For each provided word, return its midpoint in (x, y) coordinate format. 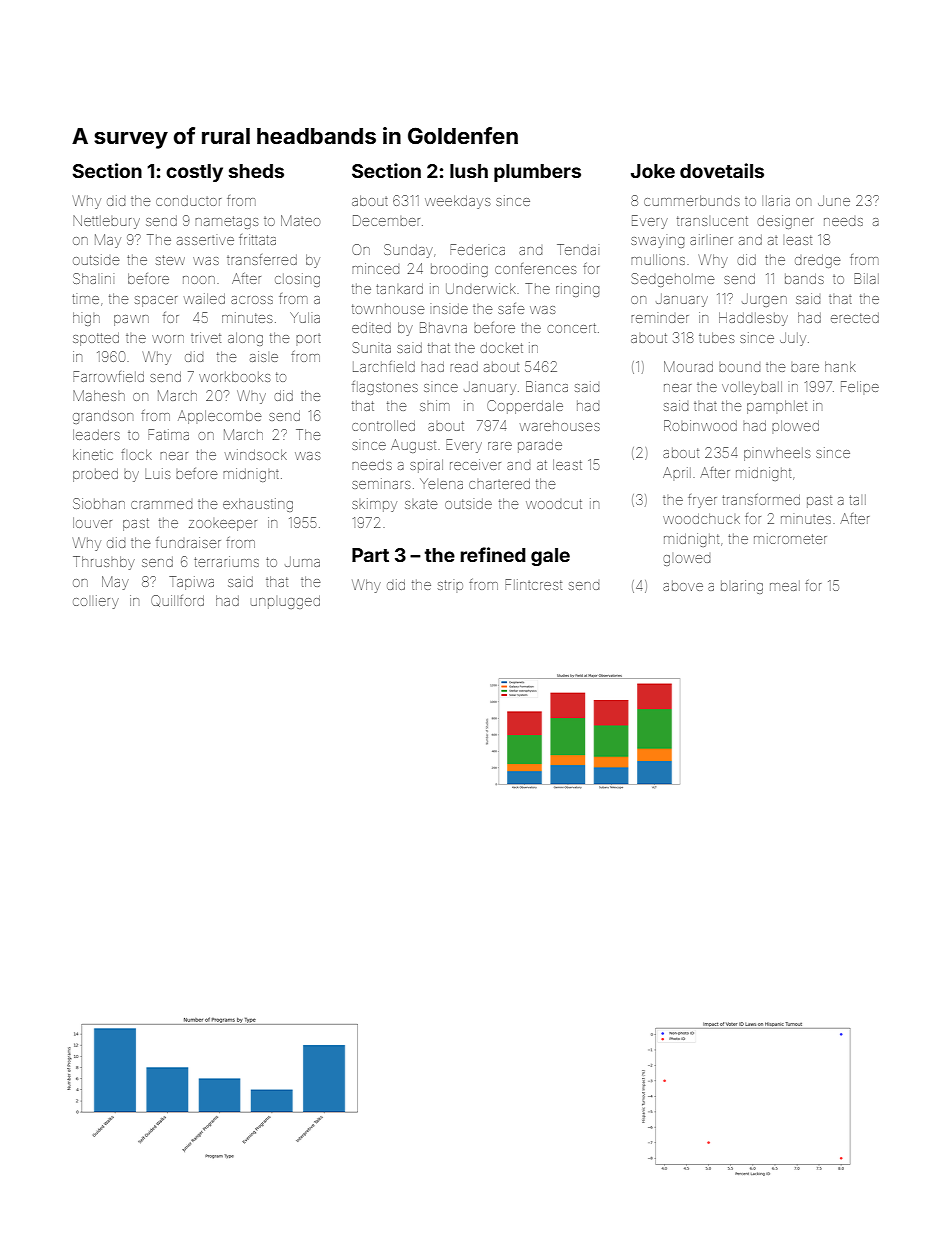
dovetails (722, 170)
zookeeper (223, 525)
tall (857, 500)
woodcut (554, 504)
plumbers (537, 173)
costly (194, 173)
